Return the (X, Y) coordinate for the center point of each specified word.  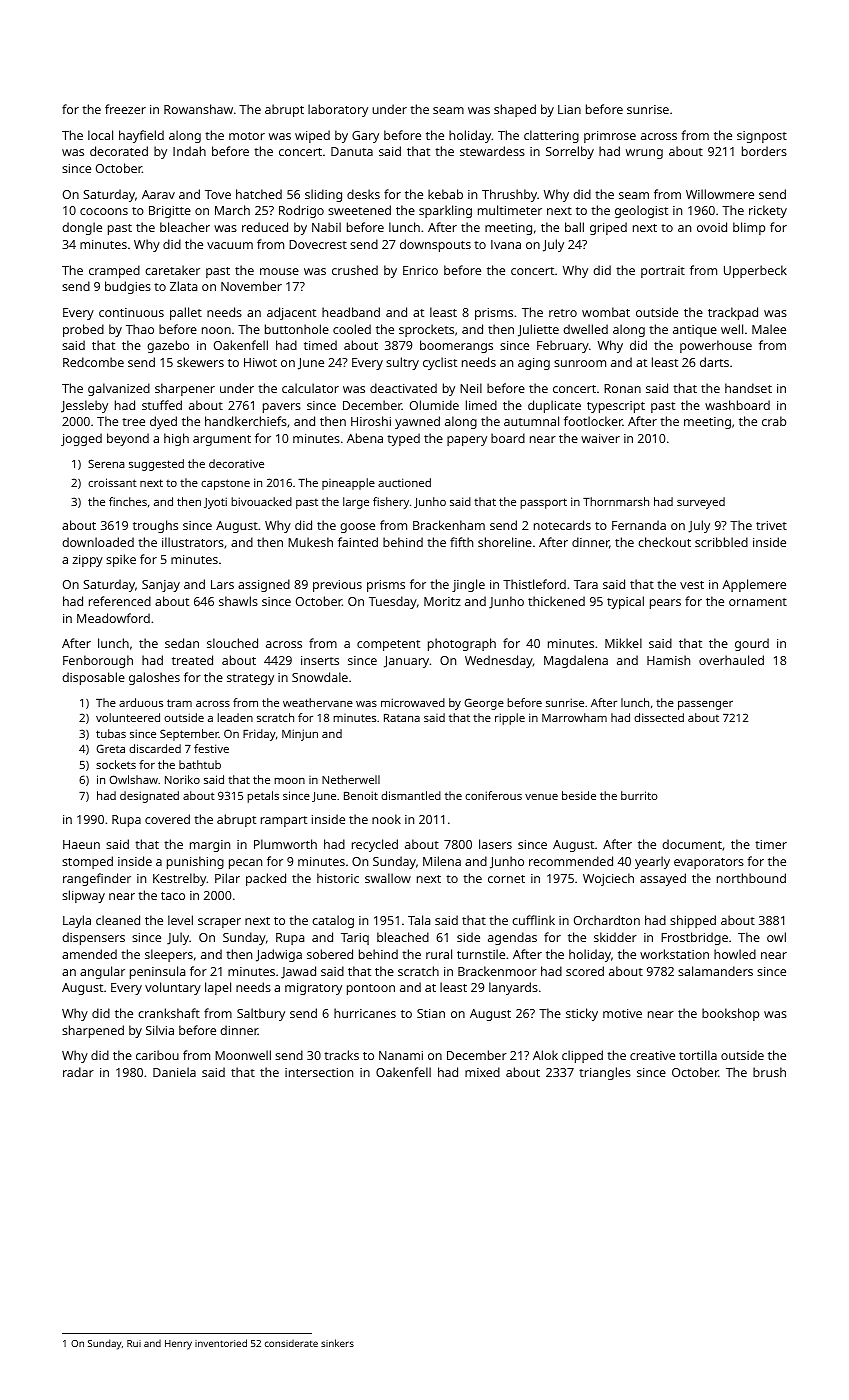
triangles (605, 1073)
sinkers (337, 1343)
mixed (482, 1072)
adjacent (291, 313)
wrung (644, 154)
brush (769, 1072)
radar (78, 1072)
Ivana (506, 244)
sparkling (445, 211)
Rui (134, 1343)
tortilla (698, 1055)
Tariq (355, 939)
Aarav (158, 194)
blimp (749, 228)
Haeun (81, 844)
